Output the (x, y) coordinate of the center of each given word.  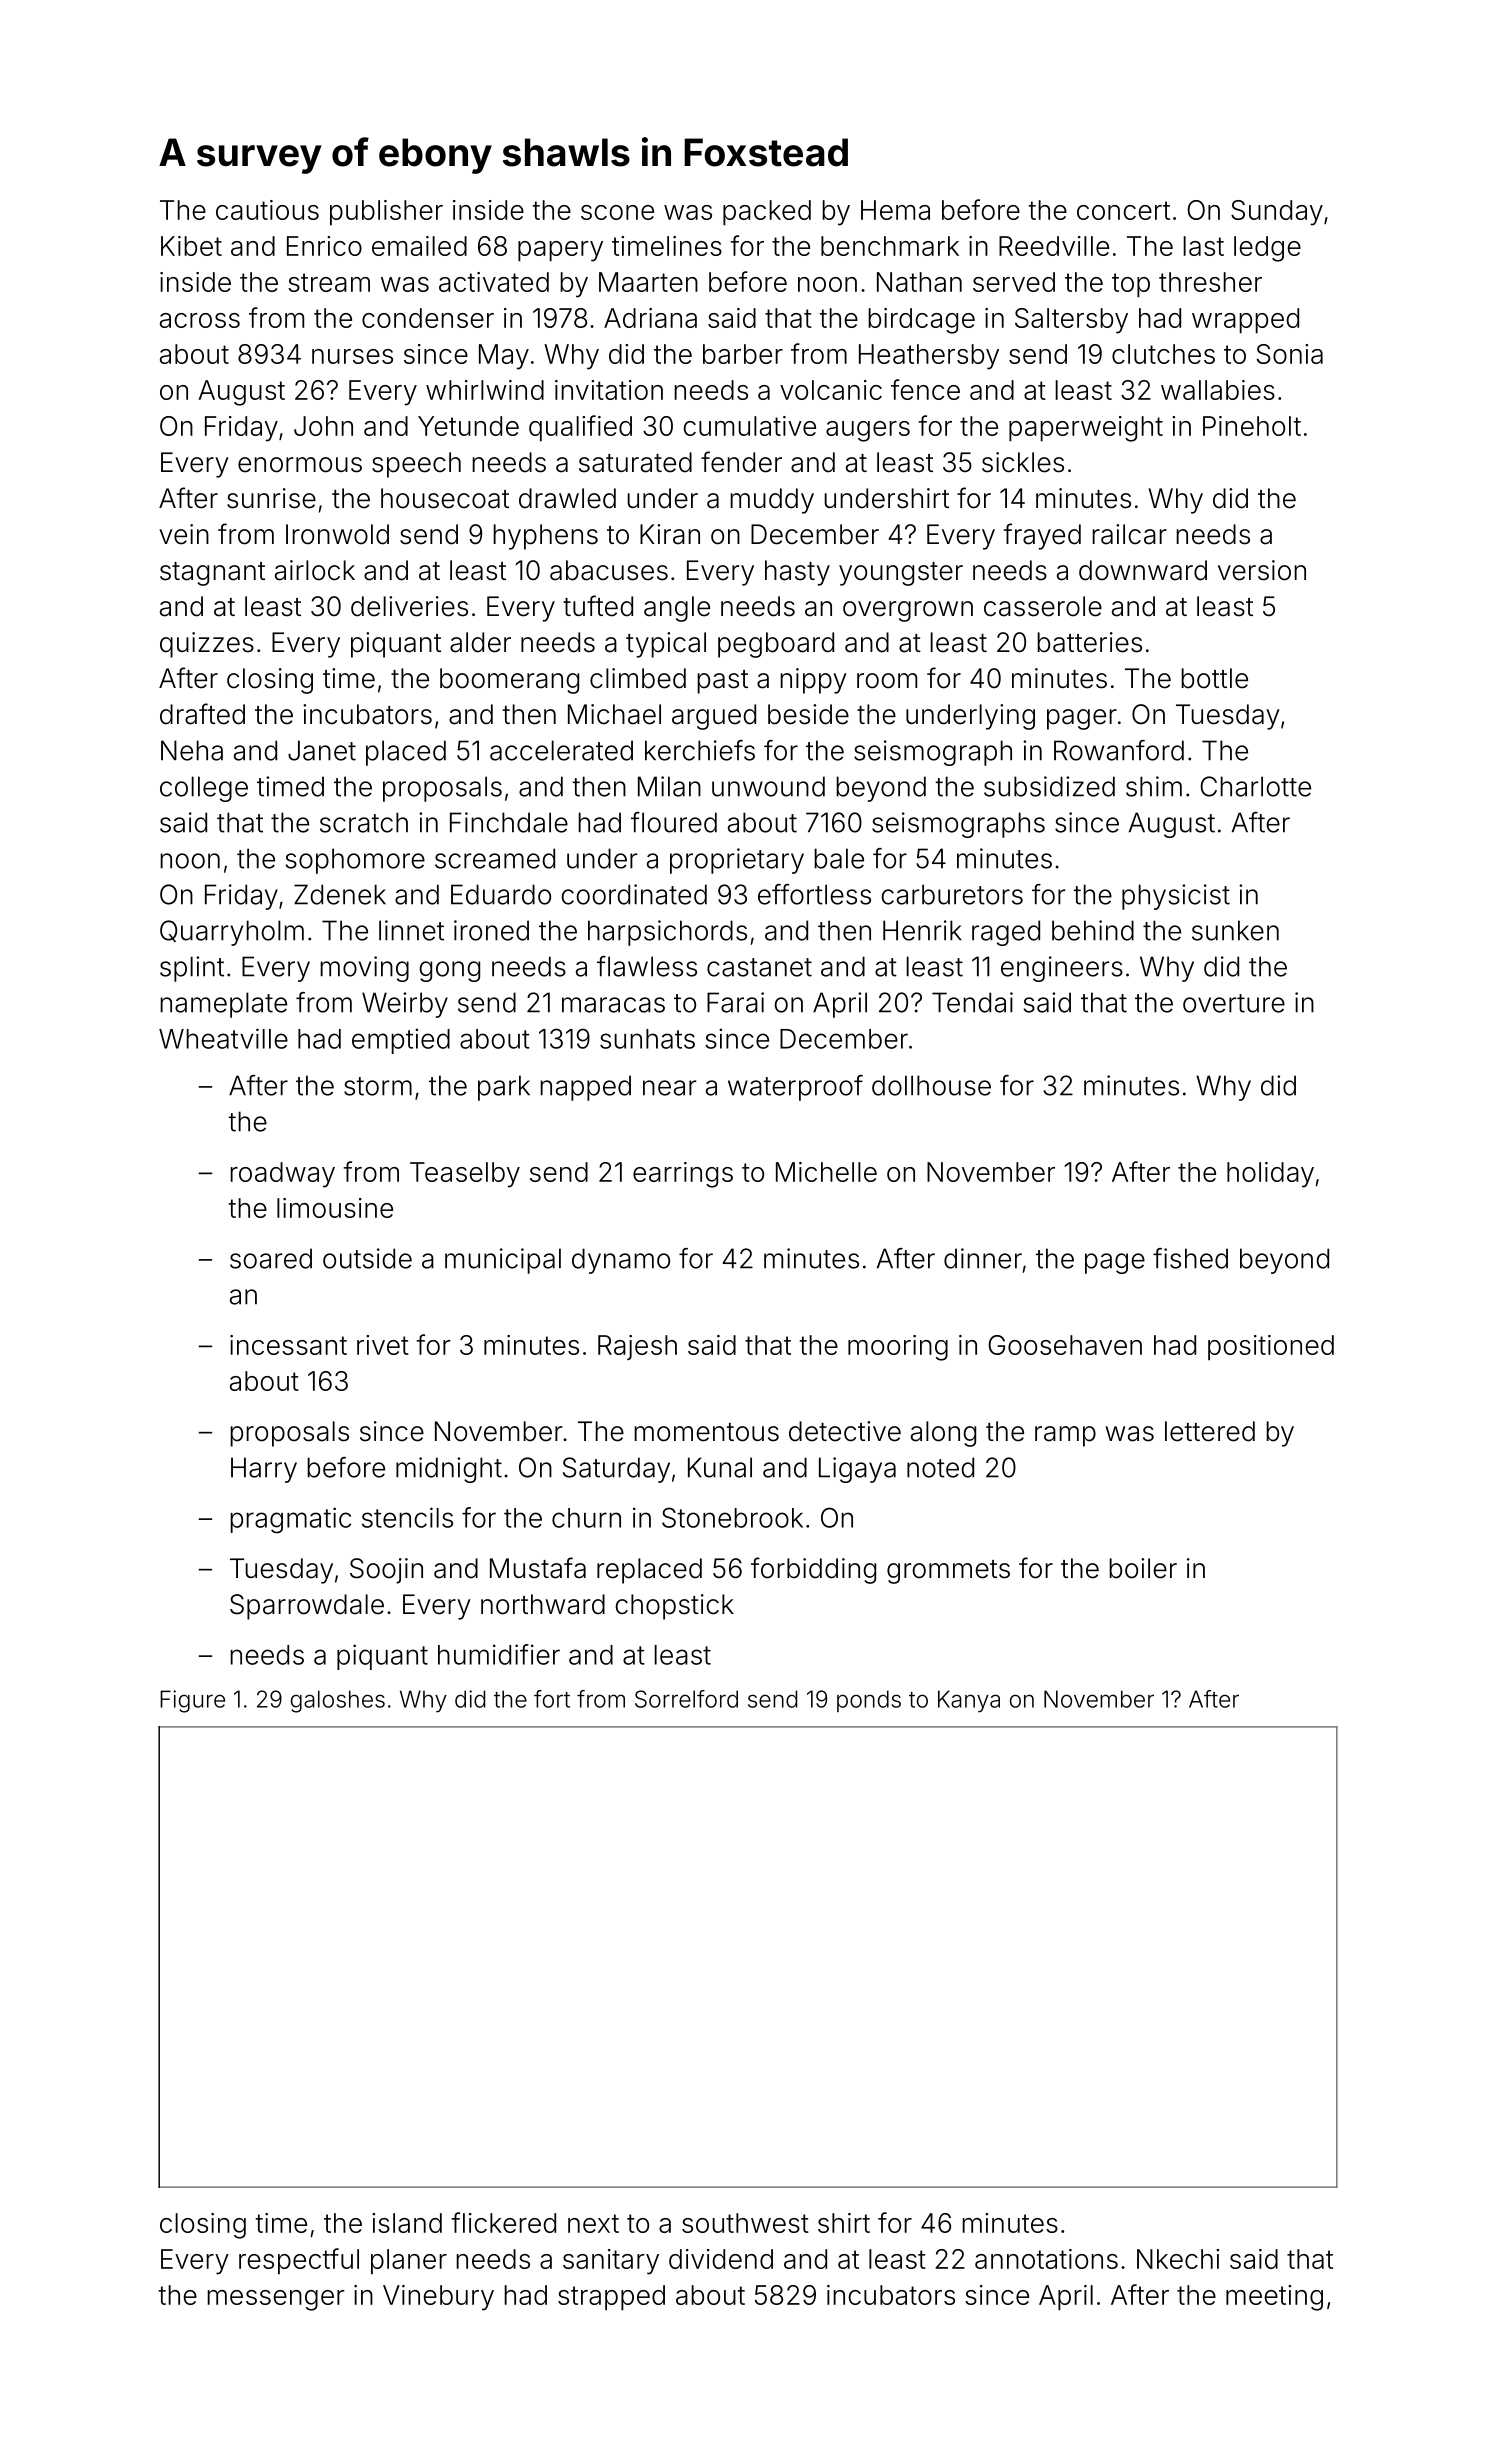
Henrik (922, 930)
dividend (721, 2259)
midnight (449, 1470)
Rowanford (1119, 750)
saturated (635, 462)
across (200, 320)
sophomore (355, 861)
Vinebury (438, 2298)
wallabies (1218, 390)
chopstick (674, 1607)
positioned (1271, 1347)
